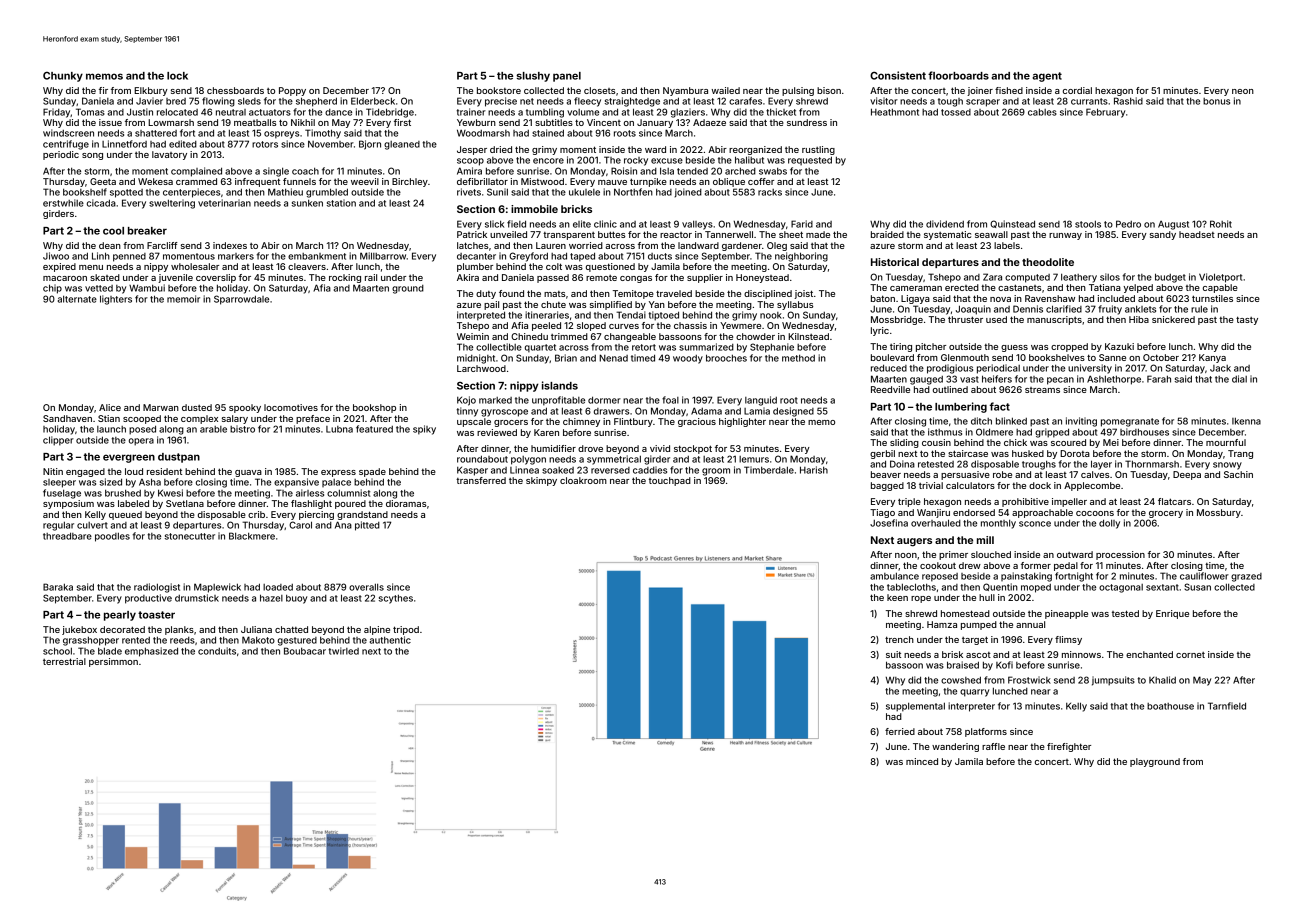 The width and height of the screenshot is (1308, 924). What do you see at coordinates (162, 245) in the screenshot?
I see `Farcliff` at bounding box center [162, 245].
